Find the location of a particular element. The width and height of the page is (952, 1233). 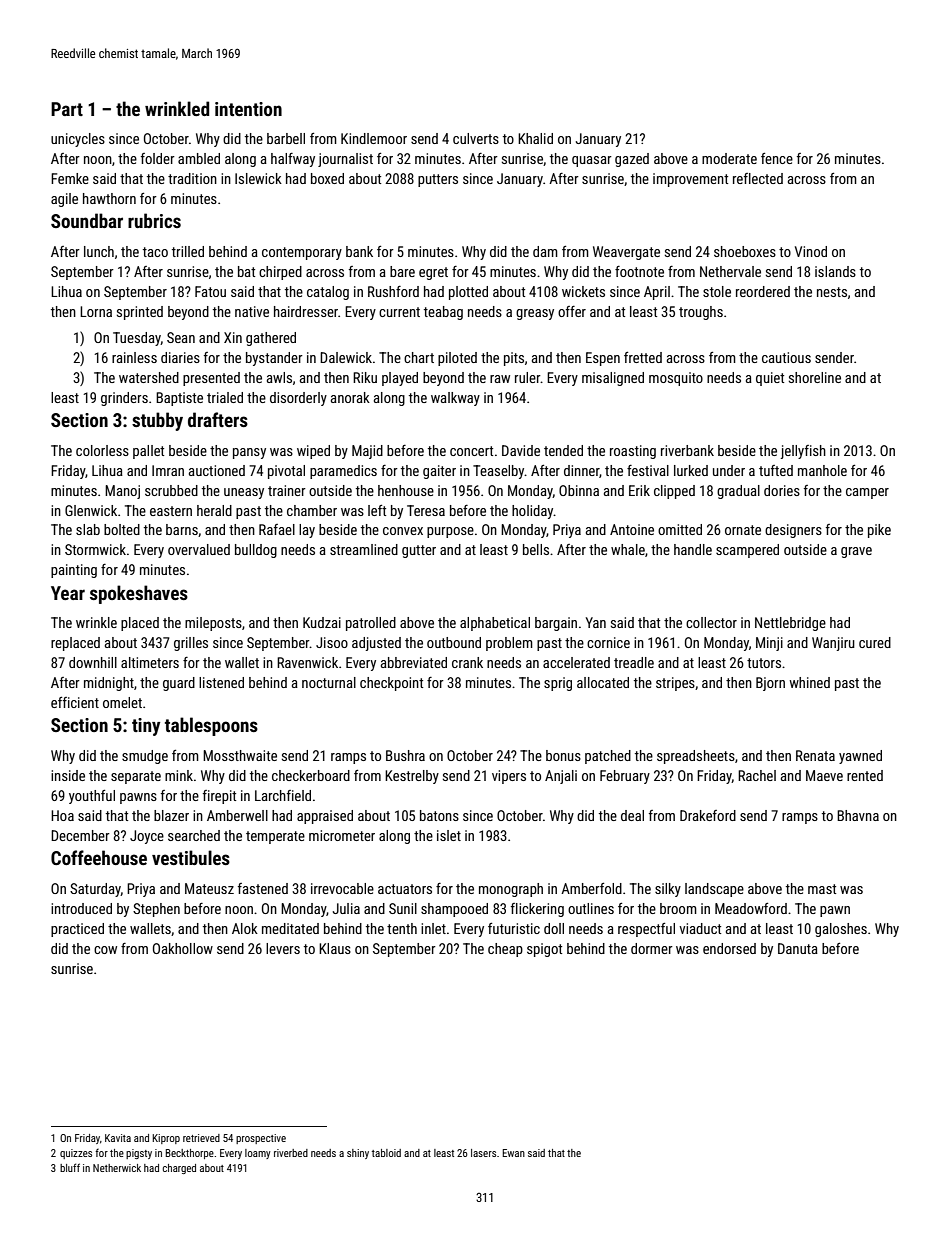

streamlined is located at coordinates (364, 549).
